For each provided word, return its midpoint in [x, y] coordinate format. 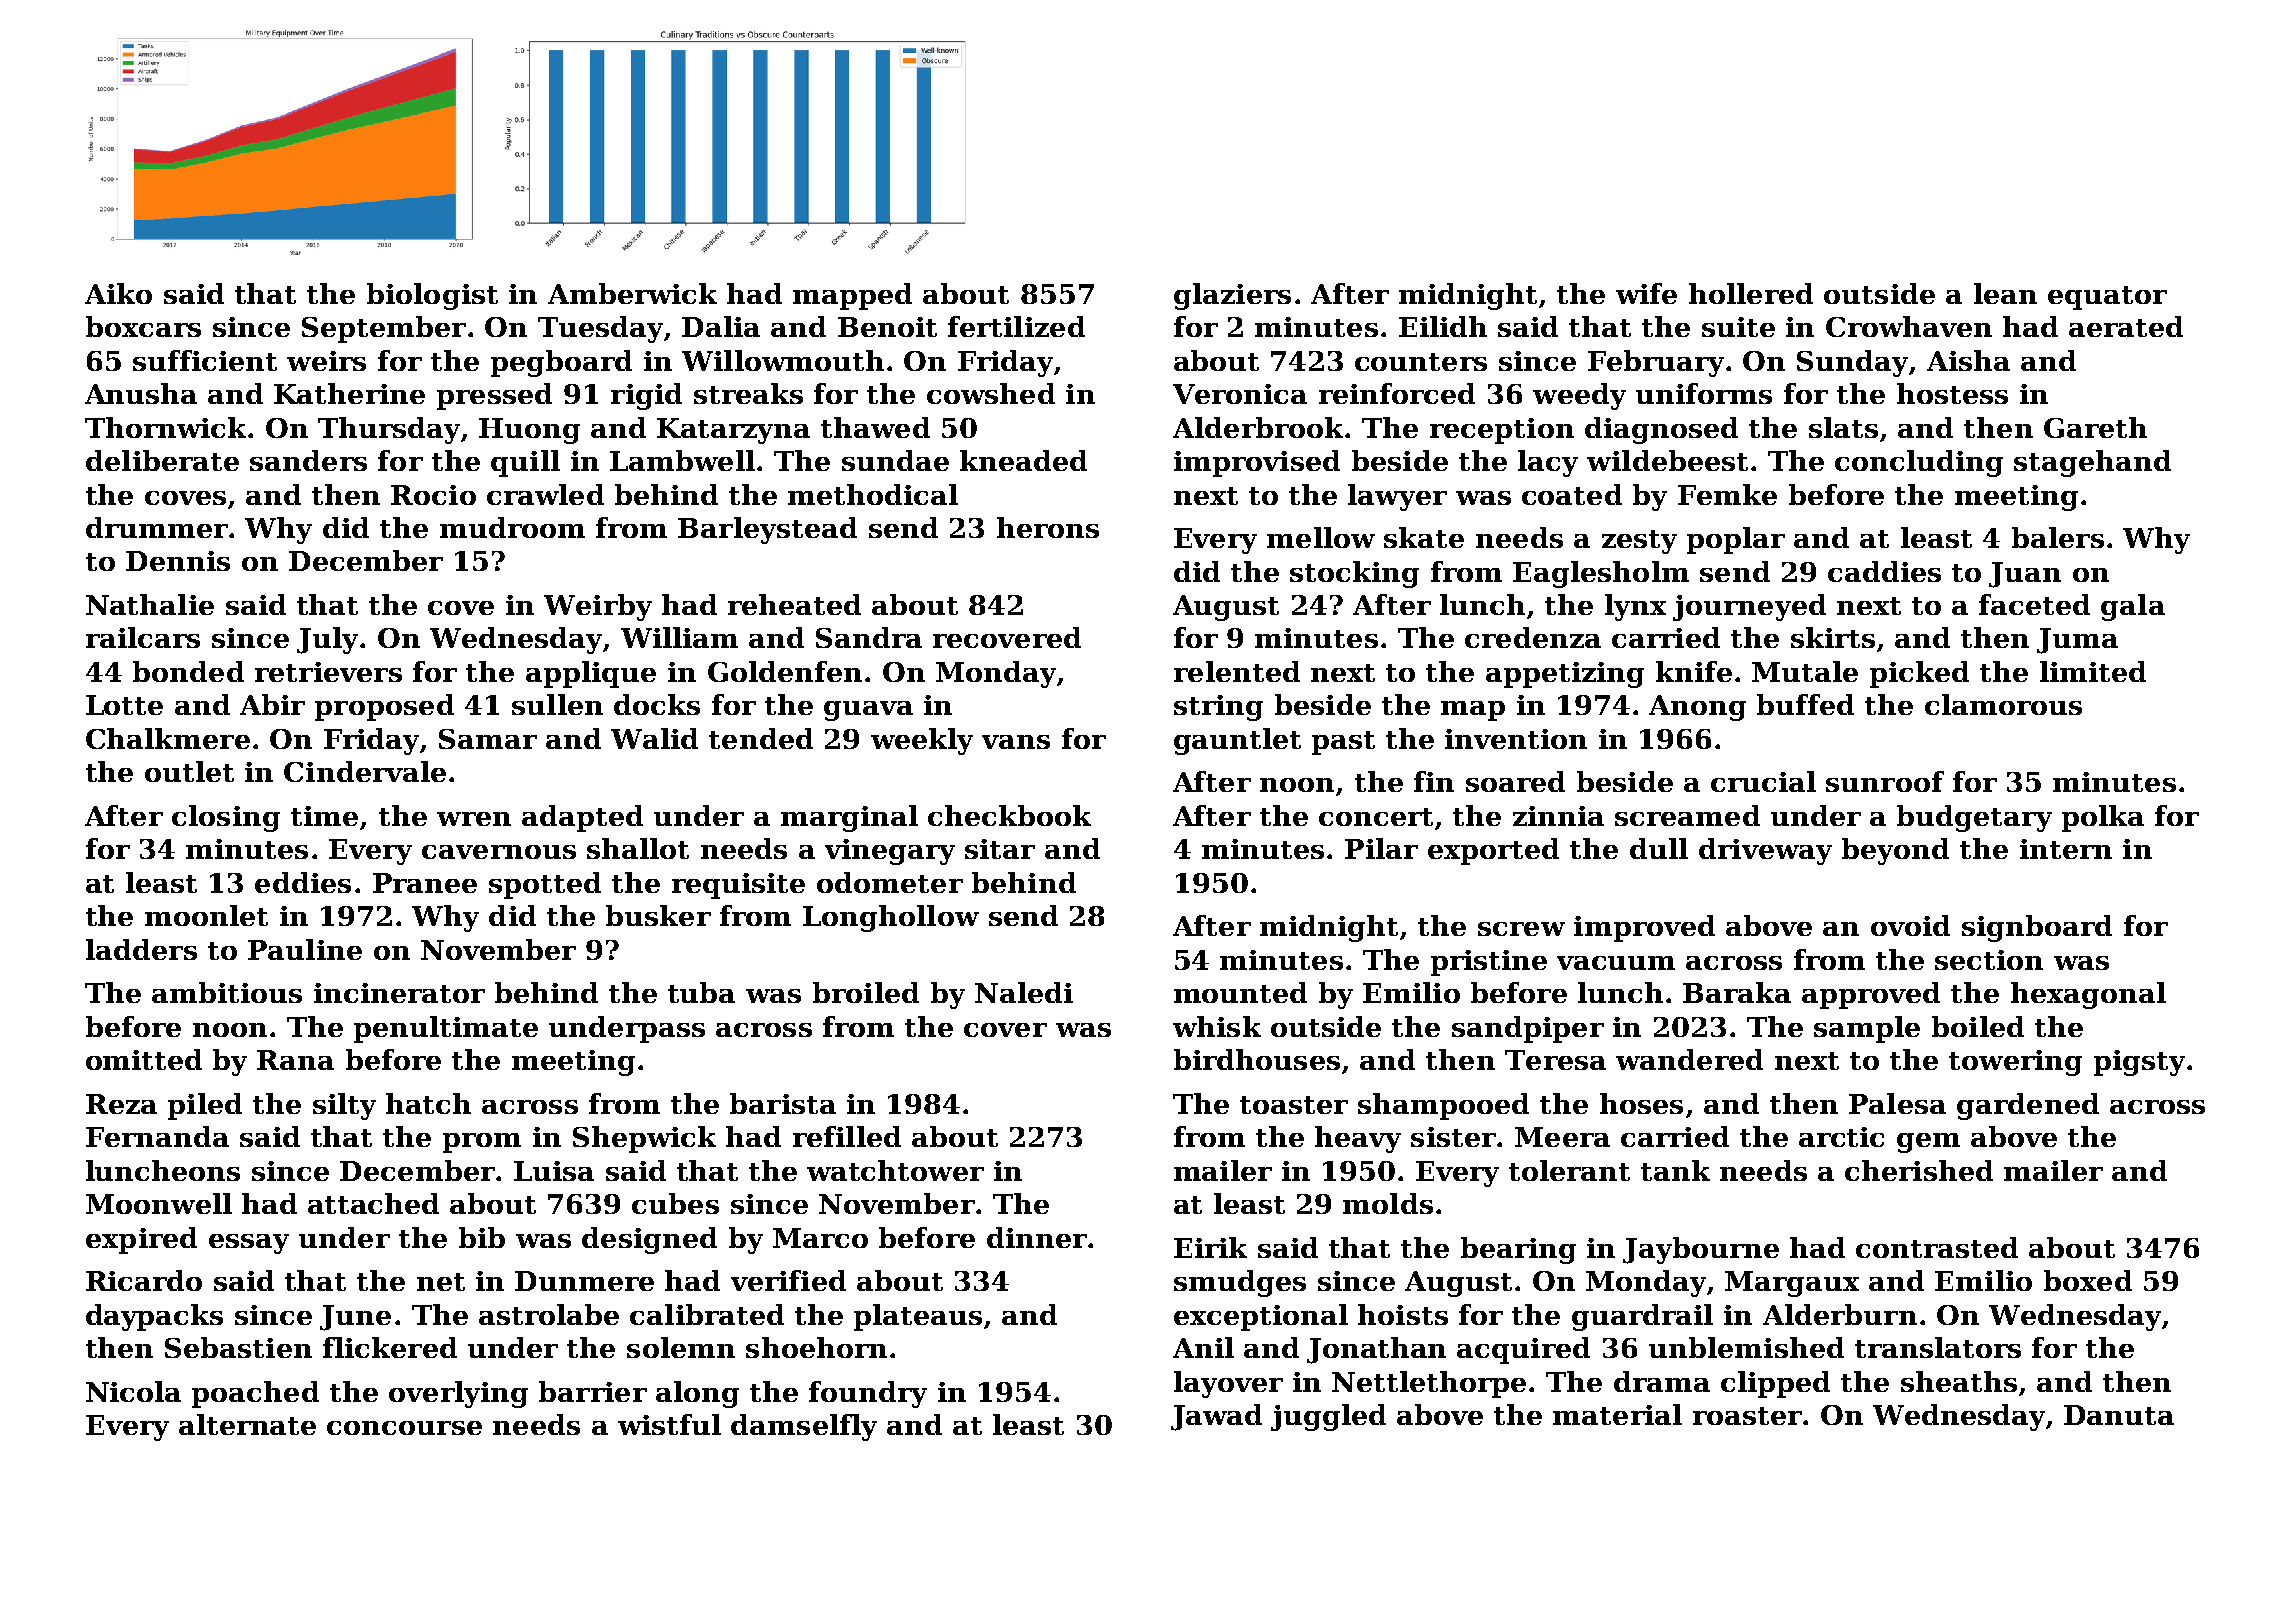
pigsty [2139, 1063]
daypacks [154, 1317]
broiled [866, 992]
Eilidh [1443, 326]
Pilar [1381, 848]
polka [2103, 818]
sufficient [205, 360]
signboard [2037, 928]
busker [658, 915]
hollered [1751, 293]
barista [783, 1103]
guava [868, 711]
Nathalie [150, 604]
